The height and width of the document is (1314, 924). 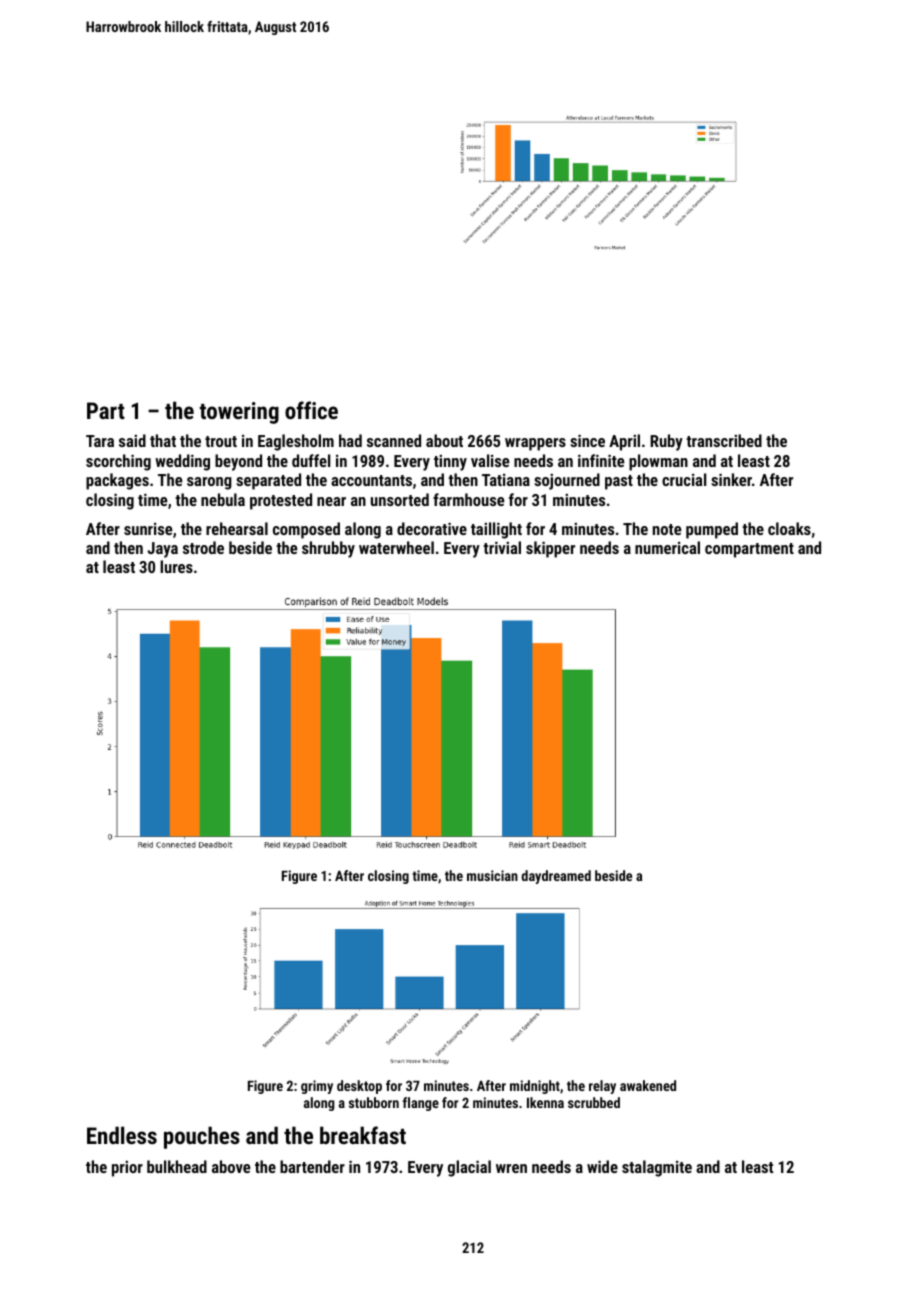 What do you see at coordinates (492, 875) in the document?
I see `musician` at bounding box center [492, 875].
